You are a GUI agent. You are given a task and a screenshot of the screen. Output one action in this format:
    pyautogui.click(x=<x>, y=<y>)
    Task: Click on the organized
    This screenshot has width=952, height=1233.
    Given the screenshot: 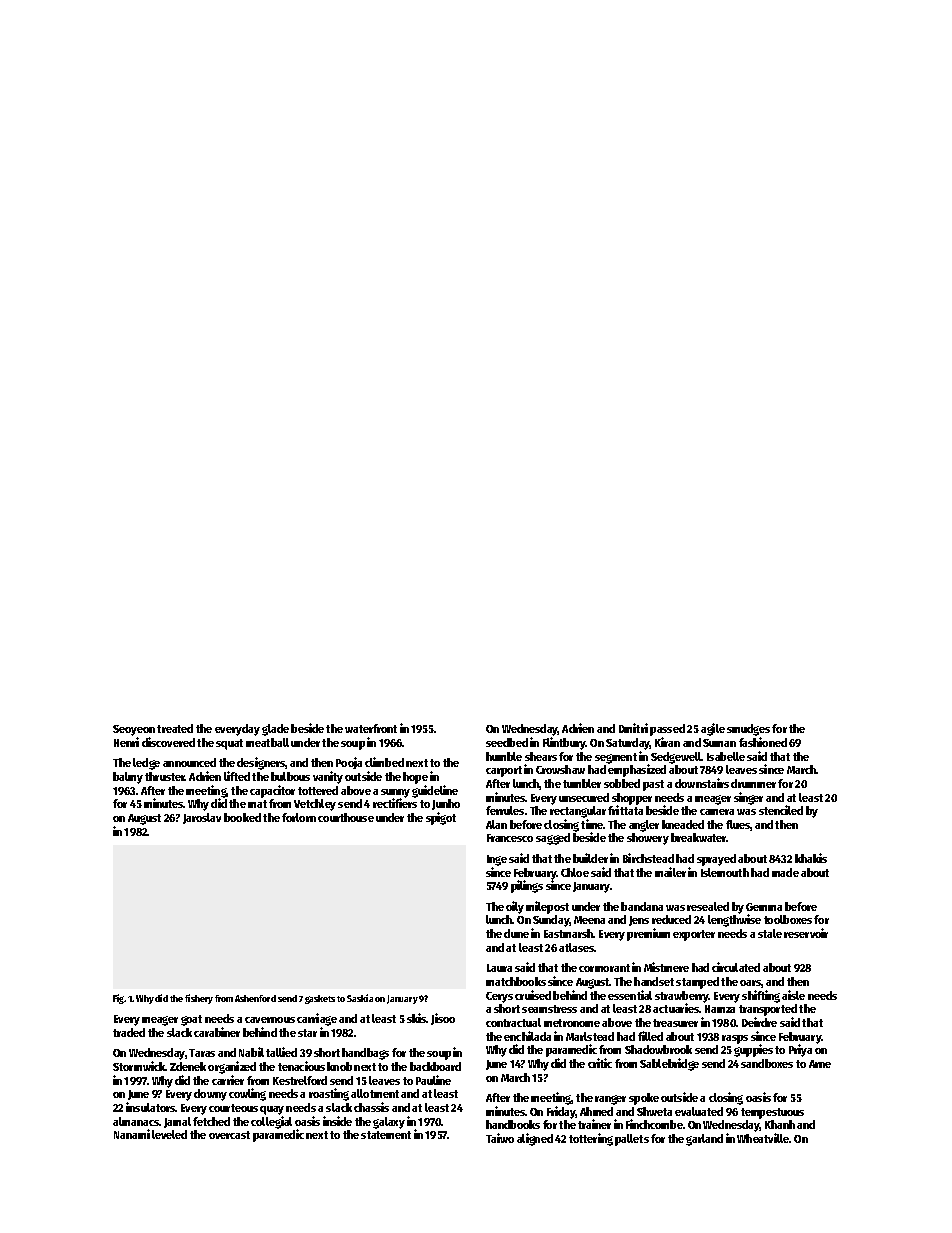 What is the action you would take?
    pyautogui.click(x=232, y=1067)
